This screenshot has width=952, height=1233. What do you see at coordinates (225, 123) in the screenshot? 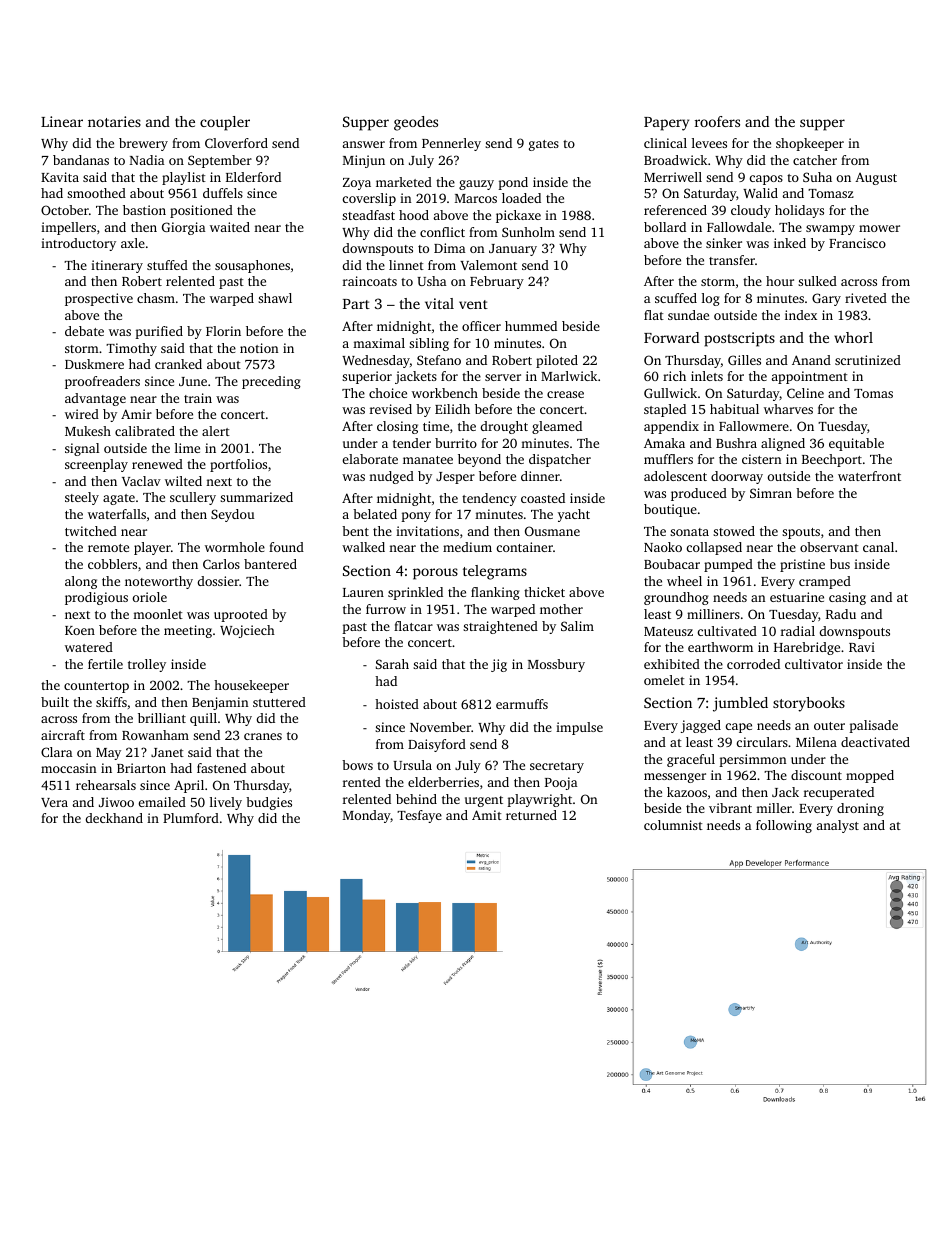
I see `coupler` at bounding box center [225, 123].
